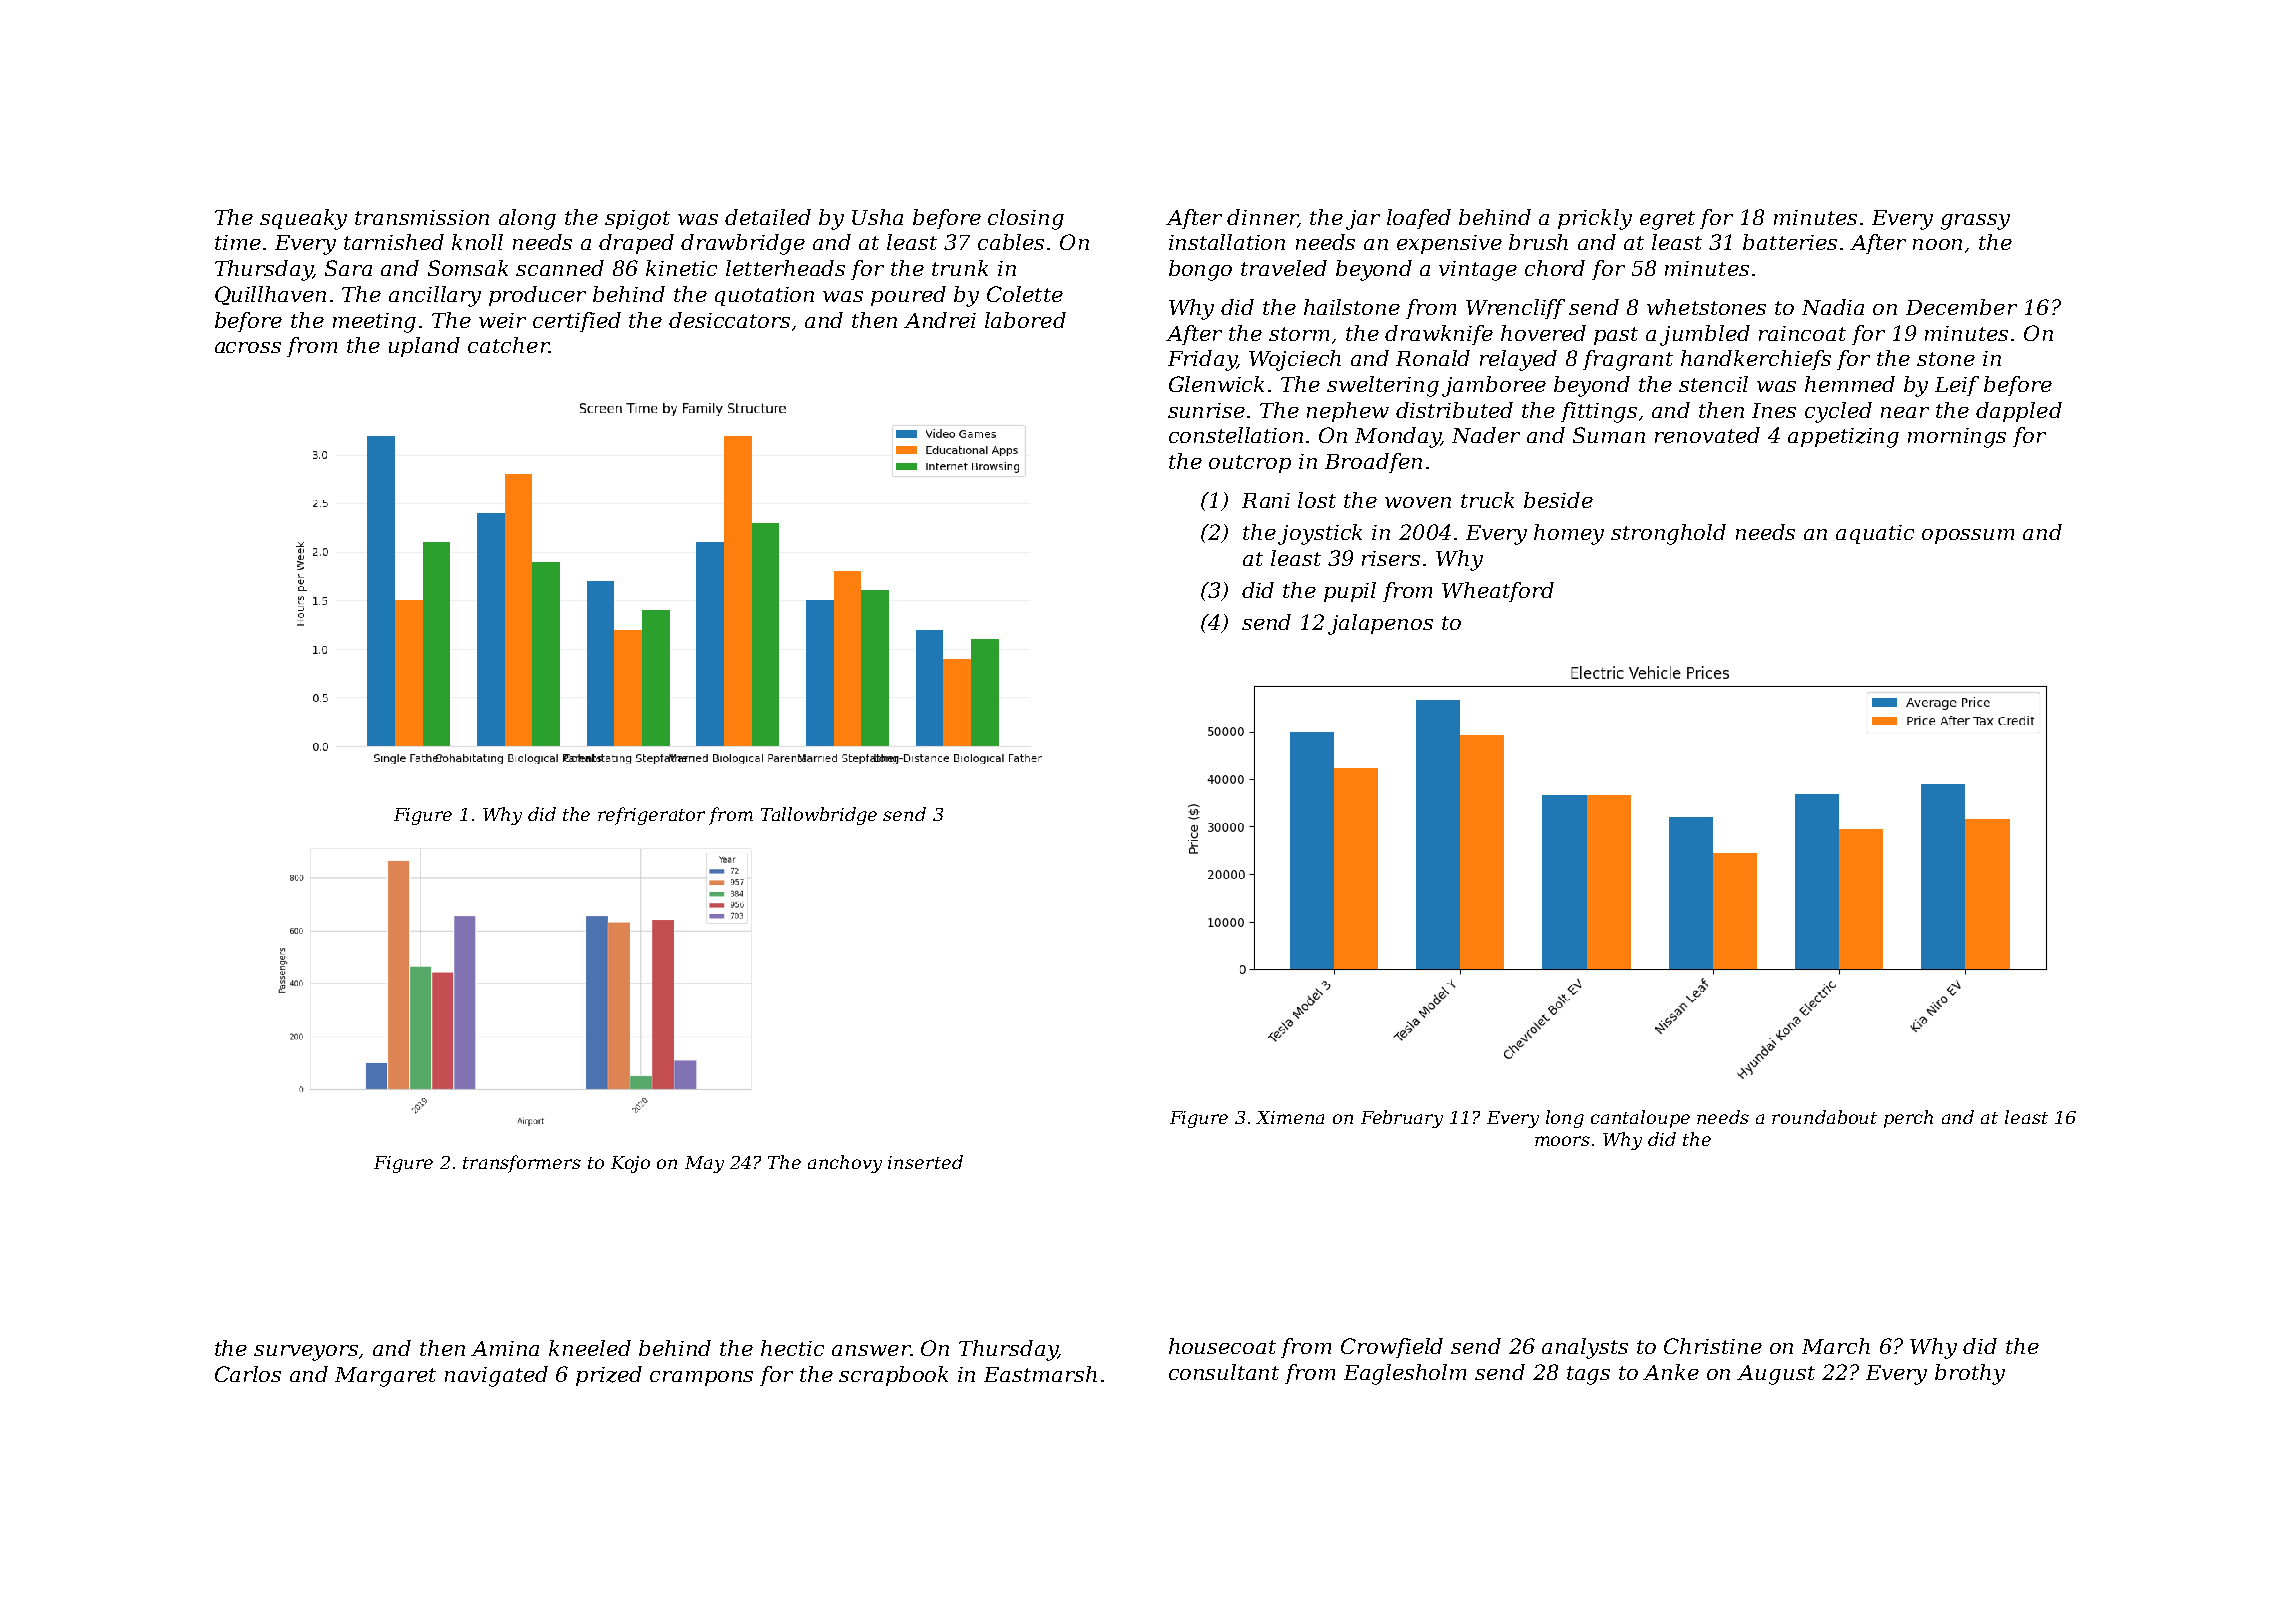  What do you see at coordinates (508, 345) in the image?
I see `catcher` at bounding box center [508, 345].
